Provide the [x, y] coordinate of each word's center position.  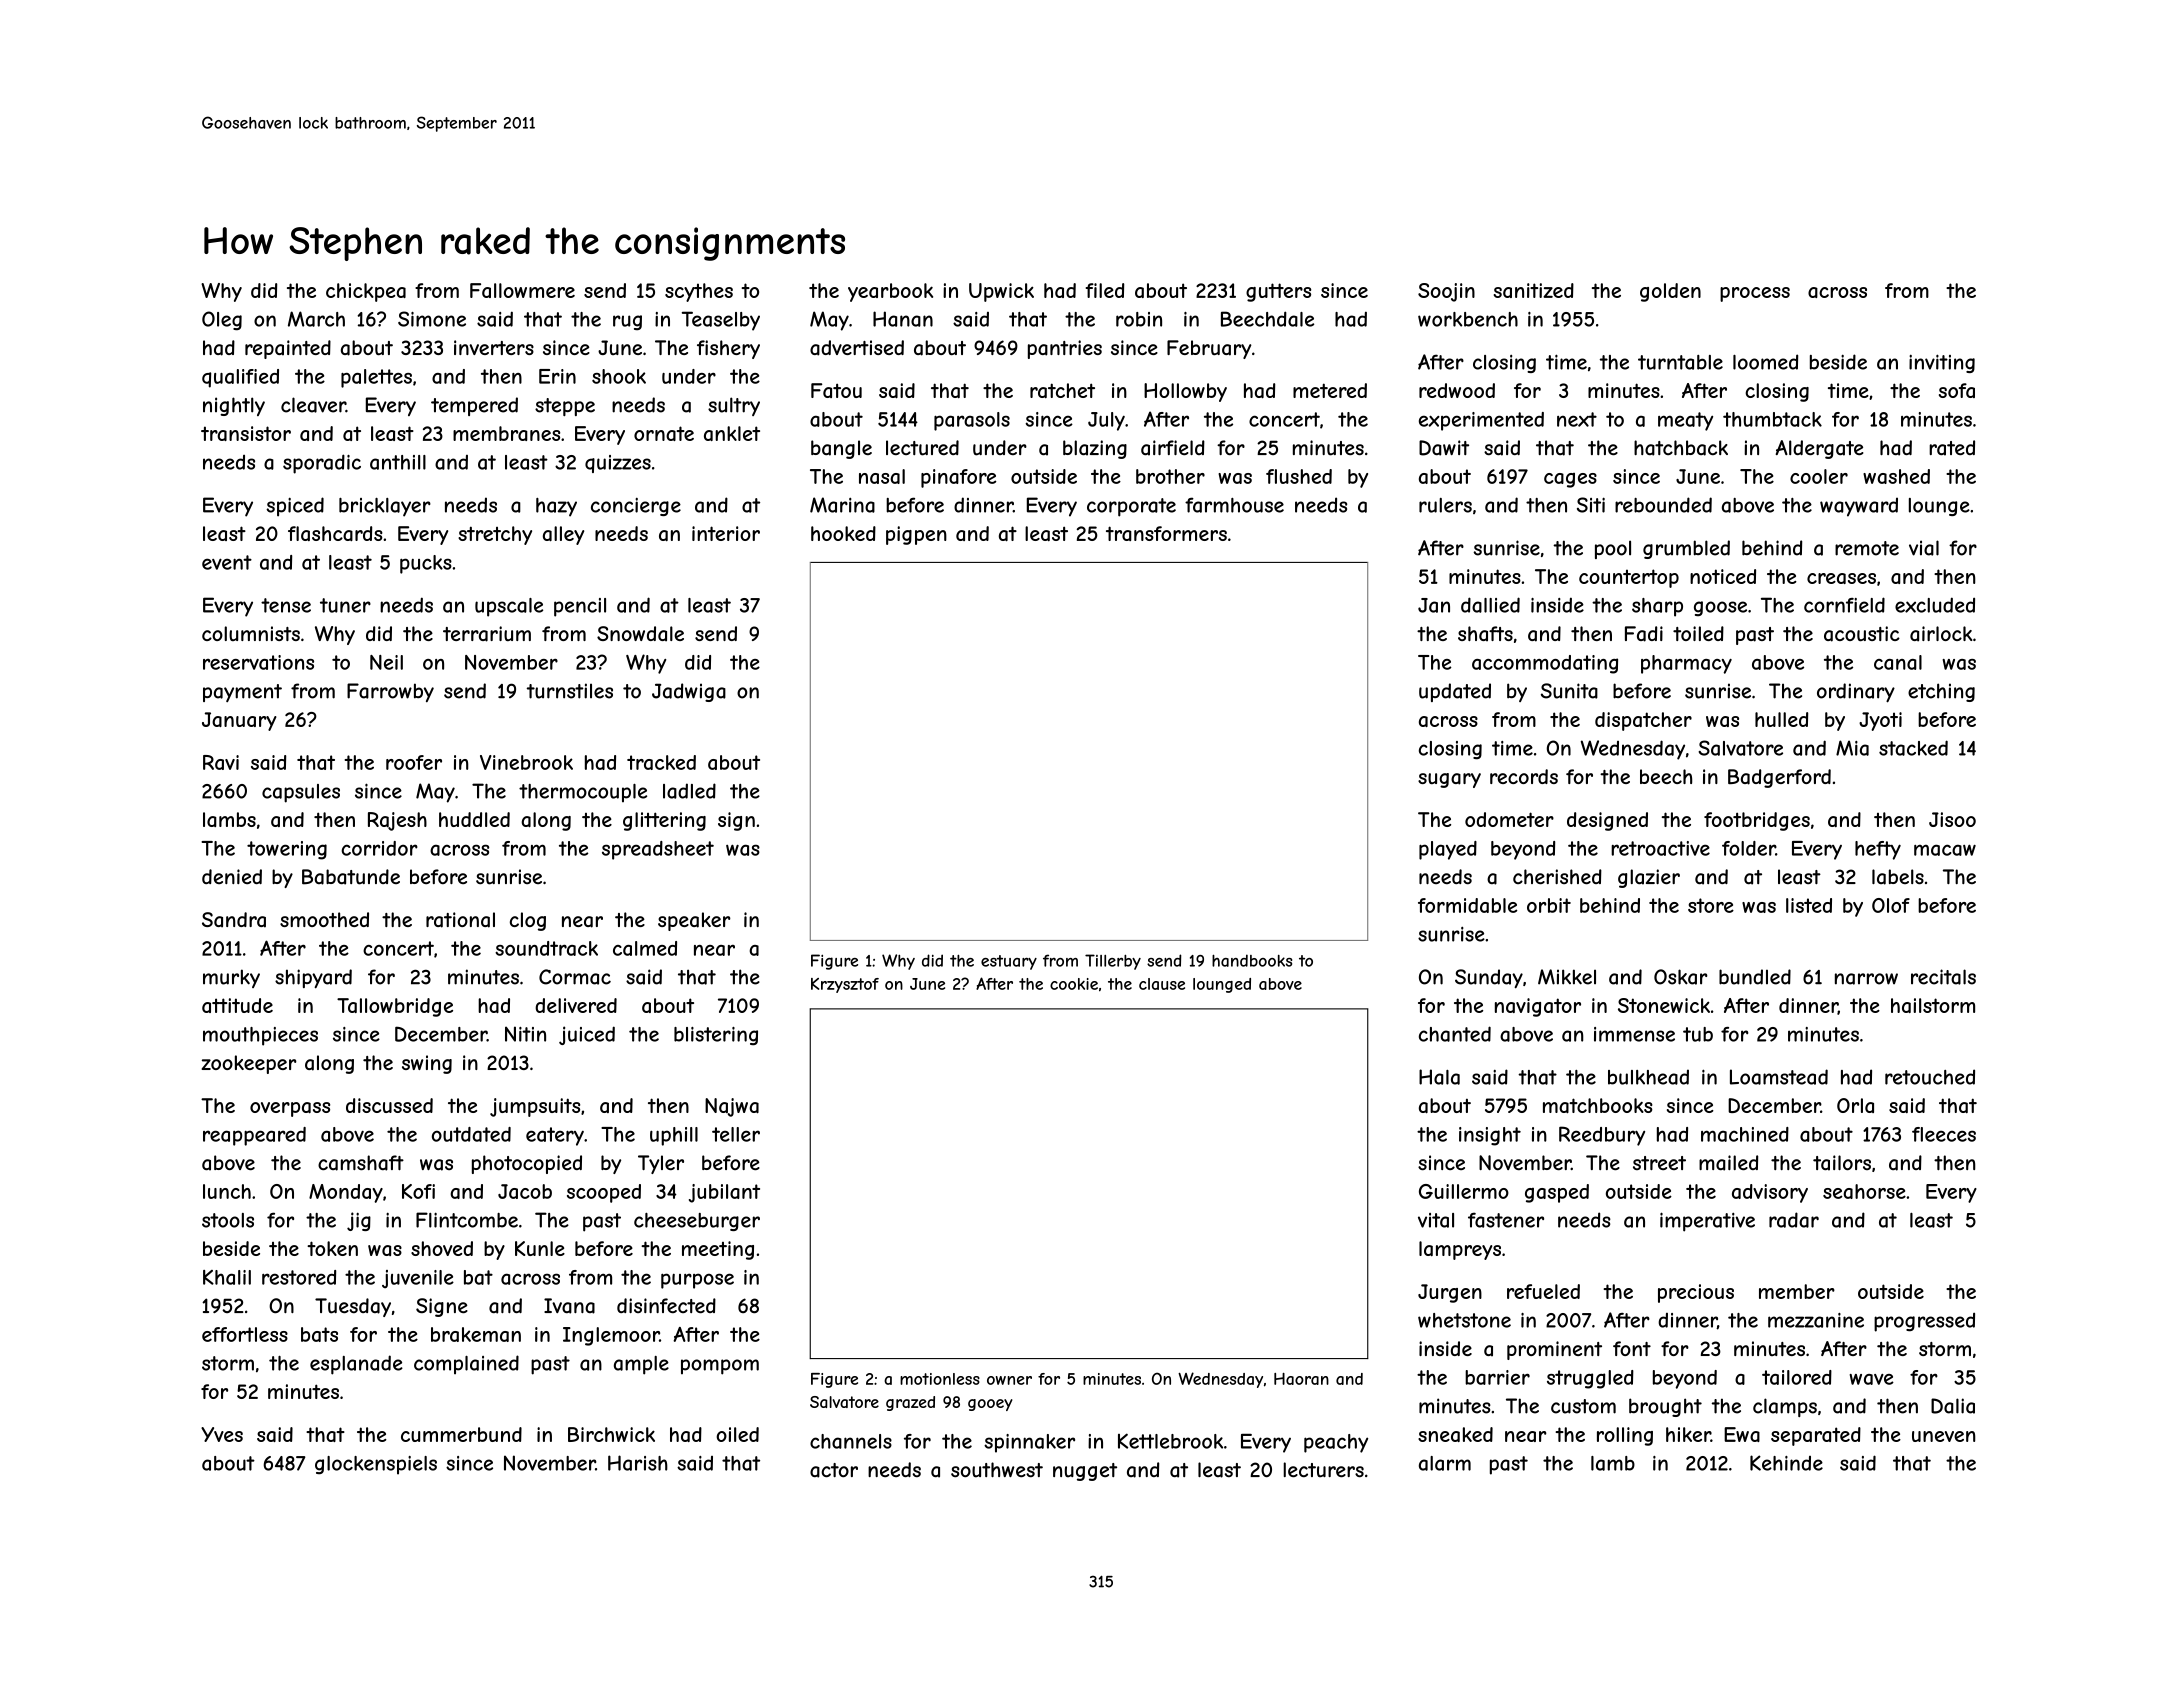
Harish [638, 1463]
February [1209, 349]
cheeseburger [697, 1222]
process [1755, 294]
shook [619, 376]
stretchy [495, 535]
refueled [1543, 1291]
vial [1924, 548]
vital [1436, 1220]
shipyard [313, 979]
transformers [1166, 533]
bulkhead [1648, 1077]
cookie [1074, 984]
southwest [997, 1470]
